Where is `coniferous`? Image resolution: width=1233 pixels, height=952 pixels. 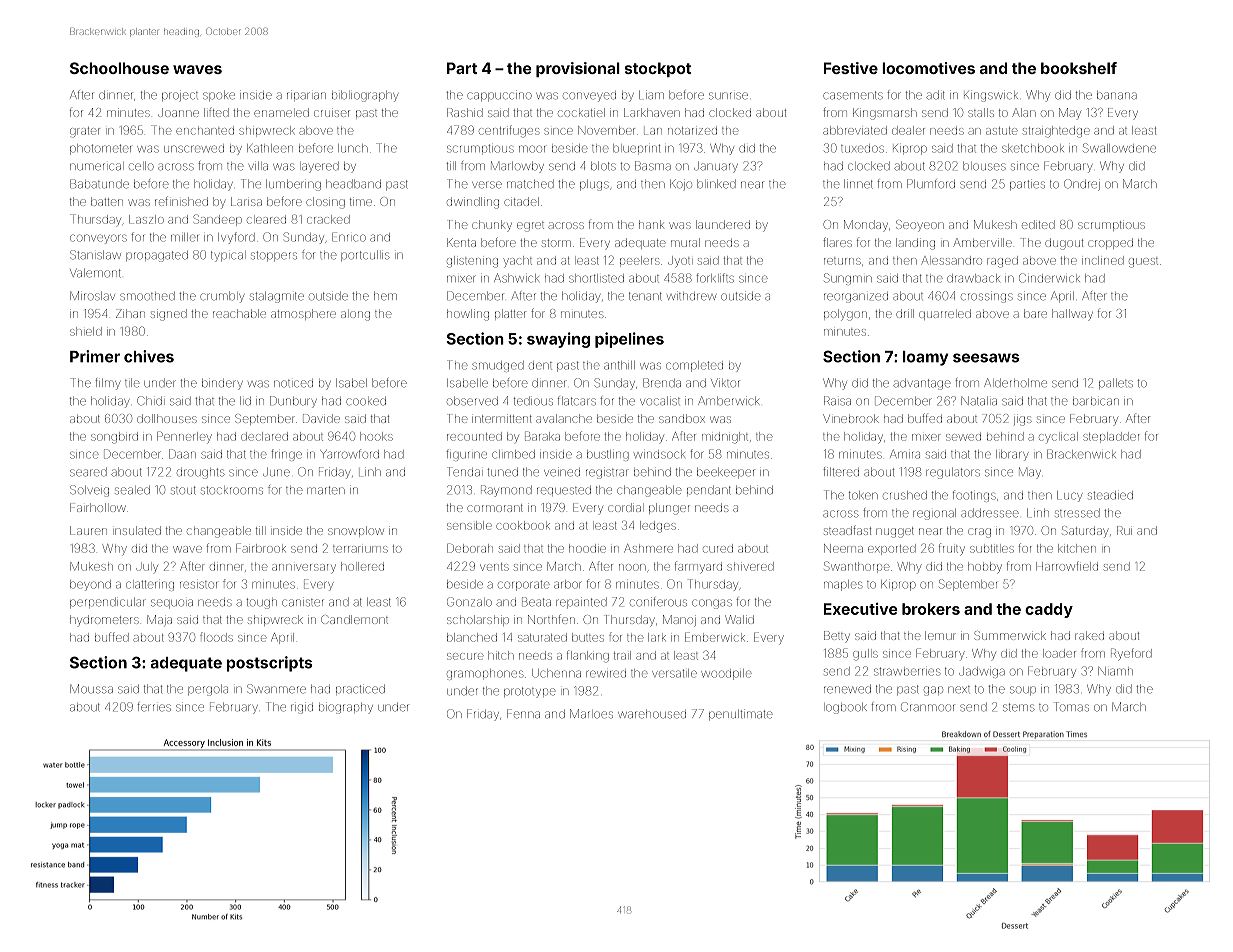 coniferous is located at coordinates (658, 602).
